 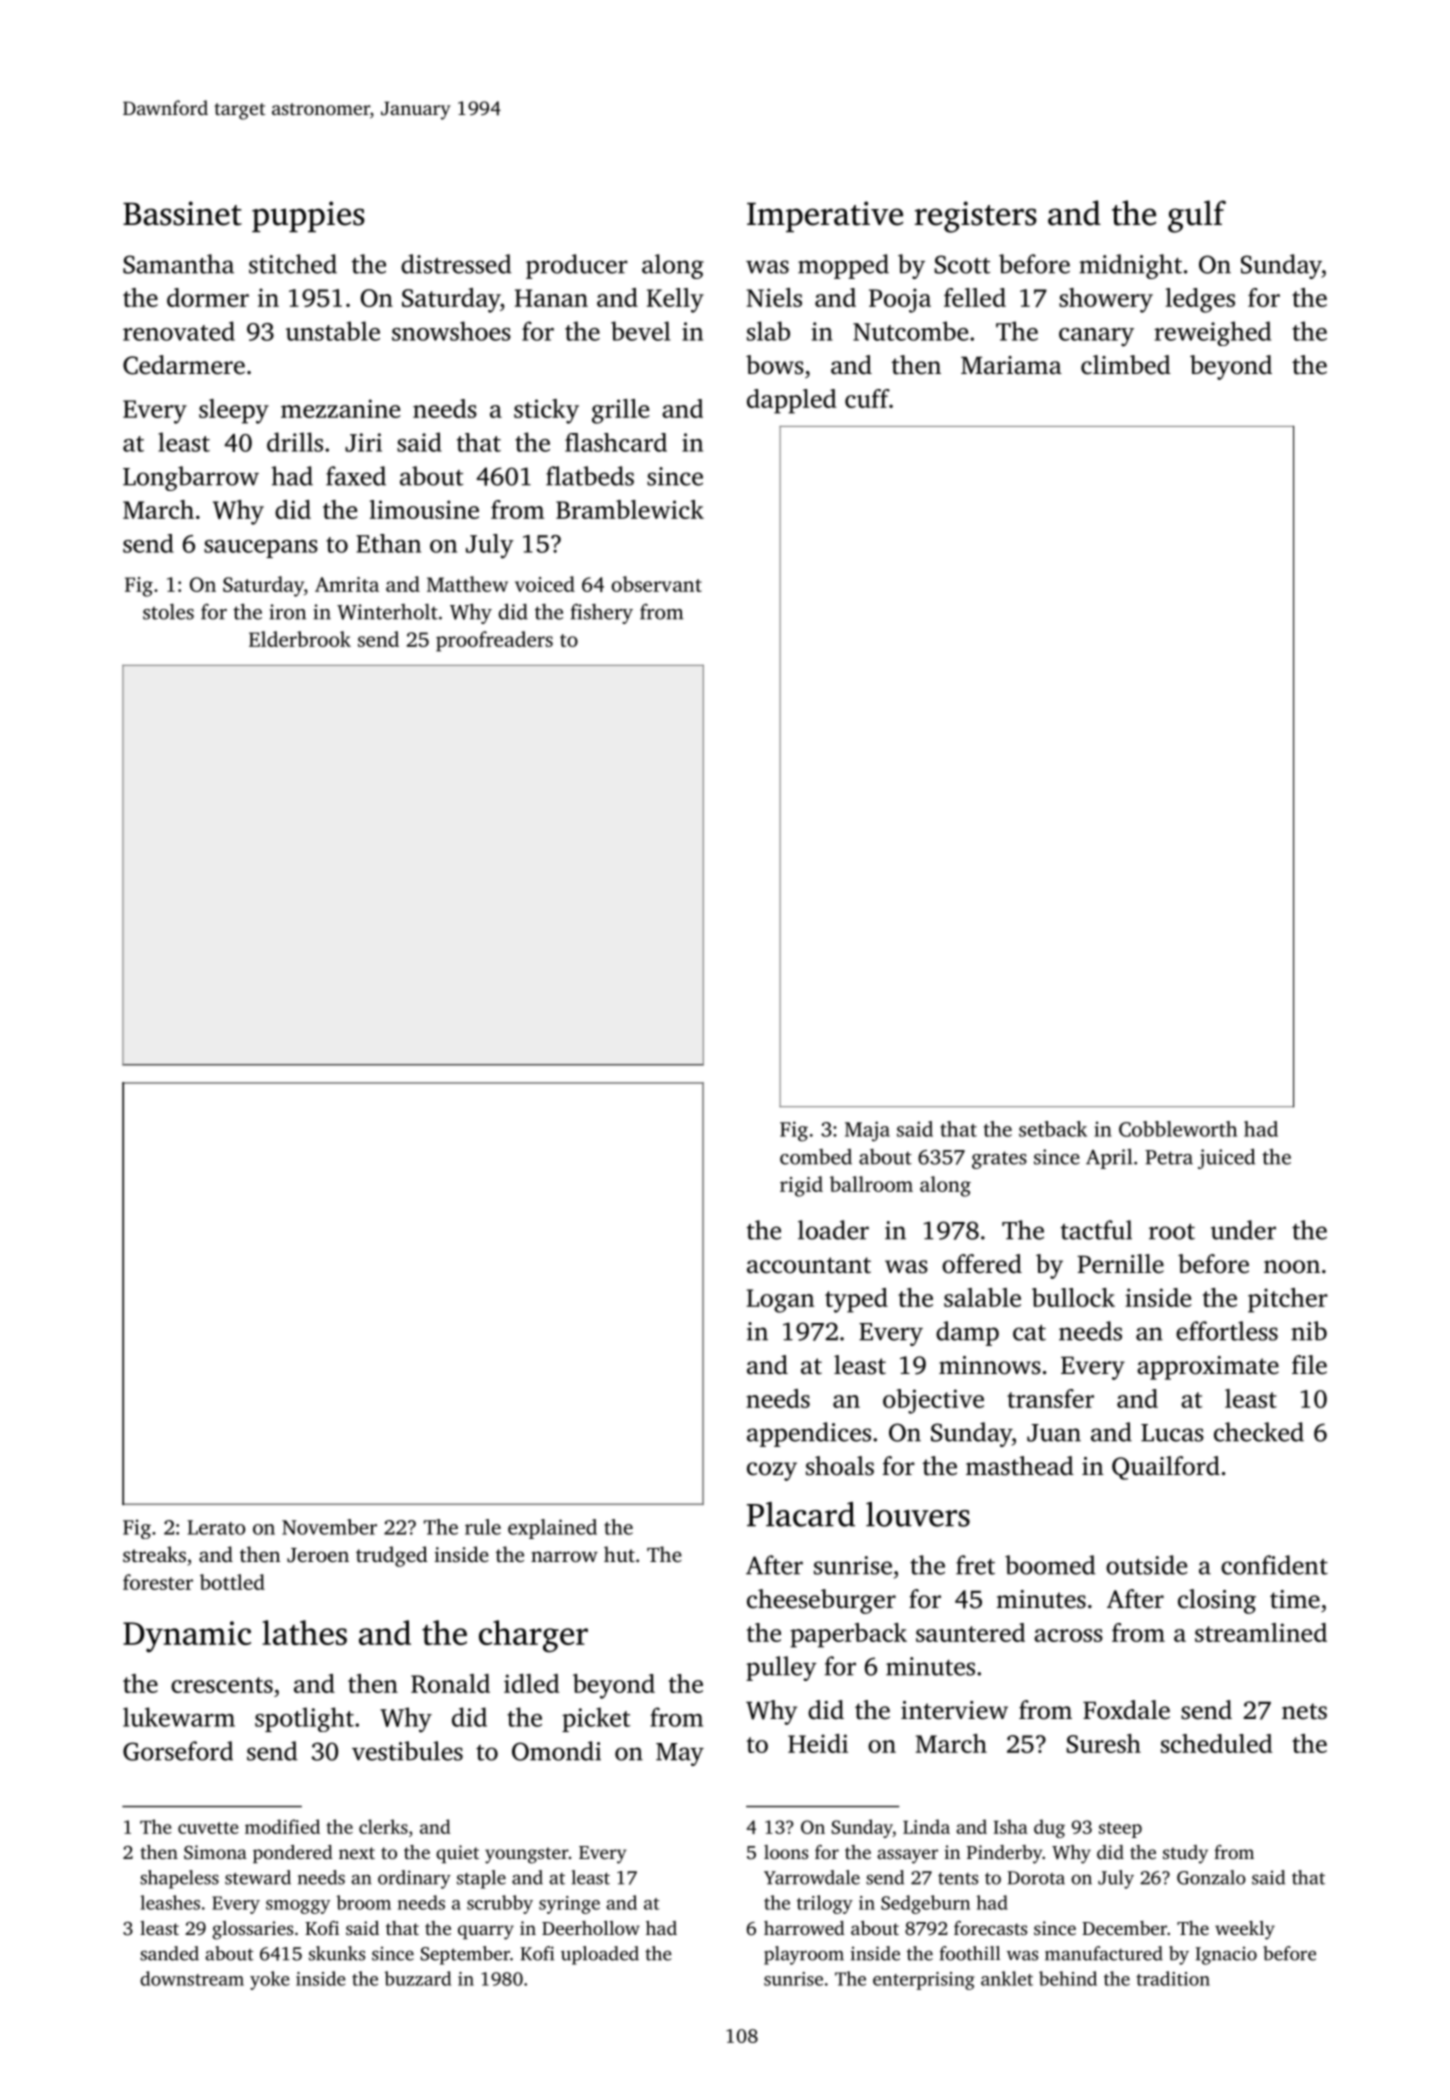 I want to click on interview, so click(x=954, y=1710).
